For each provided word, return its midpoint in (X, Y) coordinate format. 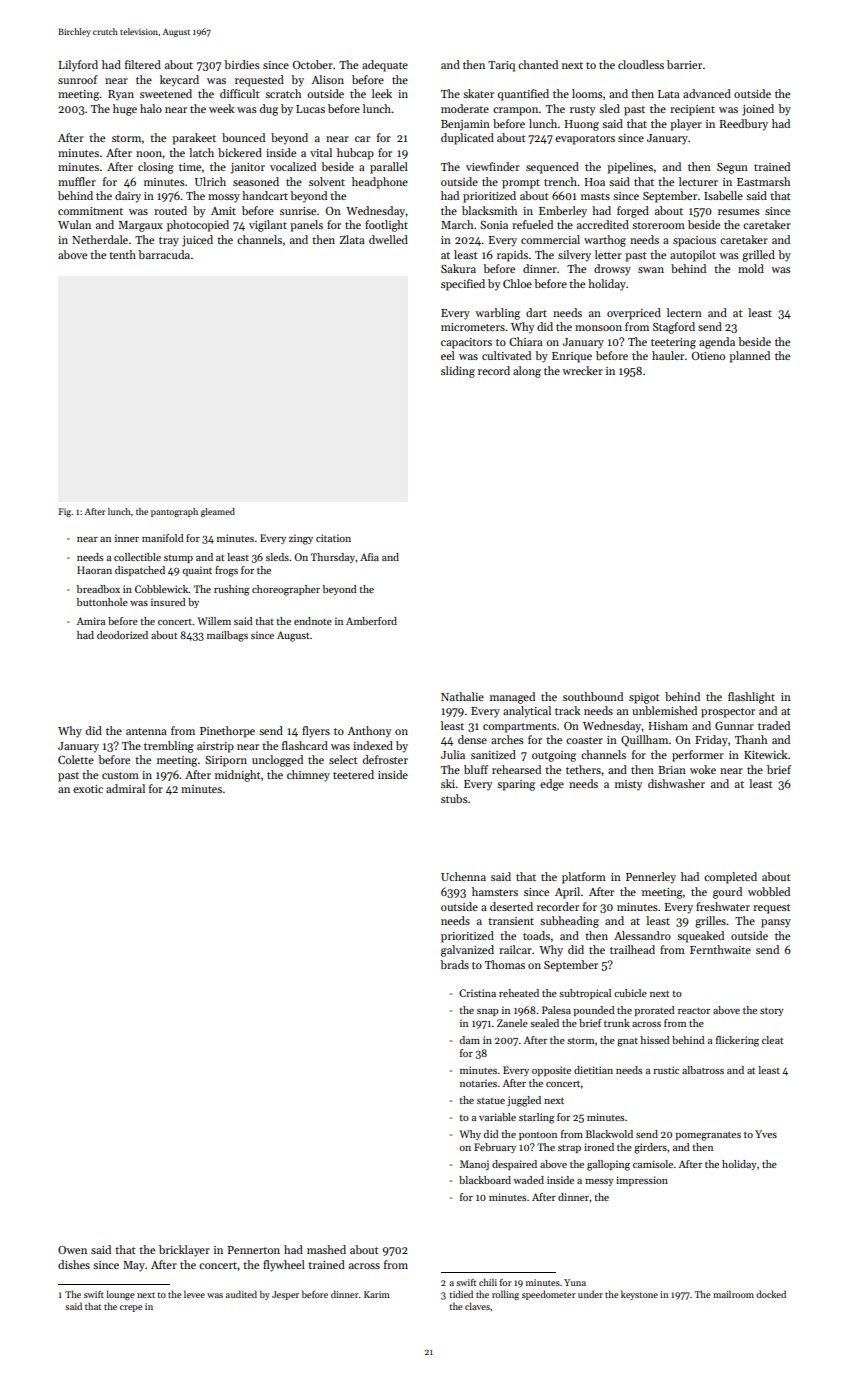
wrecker (582, 370)
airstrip (215, 747)
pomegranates (708, 1136)
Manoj (474, 1165)
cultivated (506, 355)
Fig (64, 512)
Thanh (751, 739)
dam (469, 1040)
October (313, 64)
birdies (242, 64)
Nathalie (462, 696)
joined (758, 110)
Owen (72, 1250)
